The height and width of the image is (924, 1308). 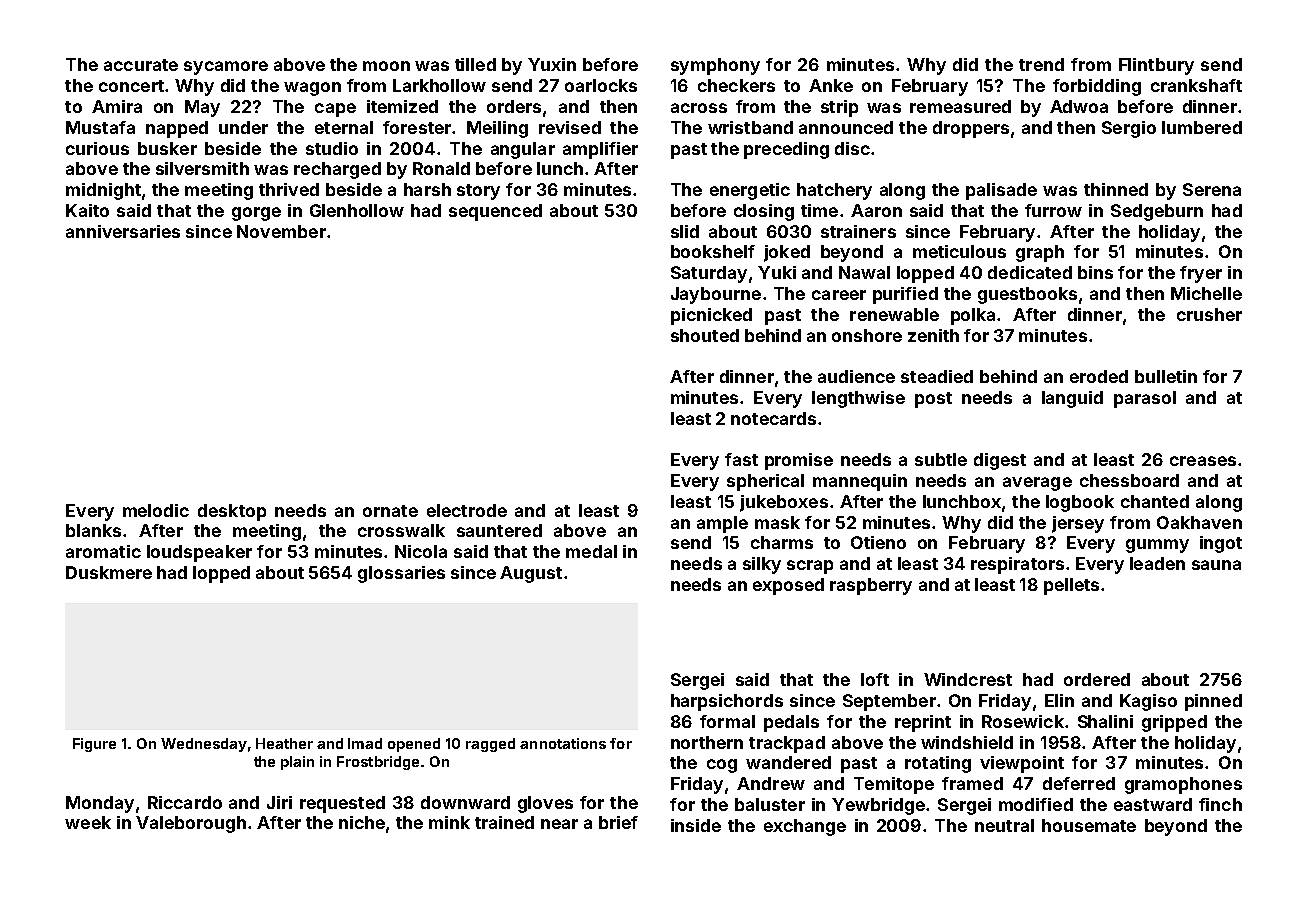 What do you see at coordinates (559, 824) in the image?
I see `near` at bounding box center [559, 824].
